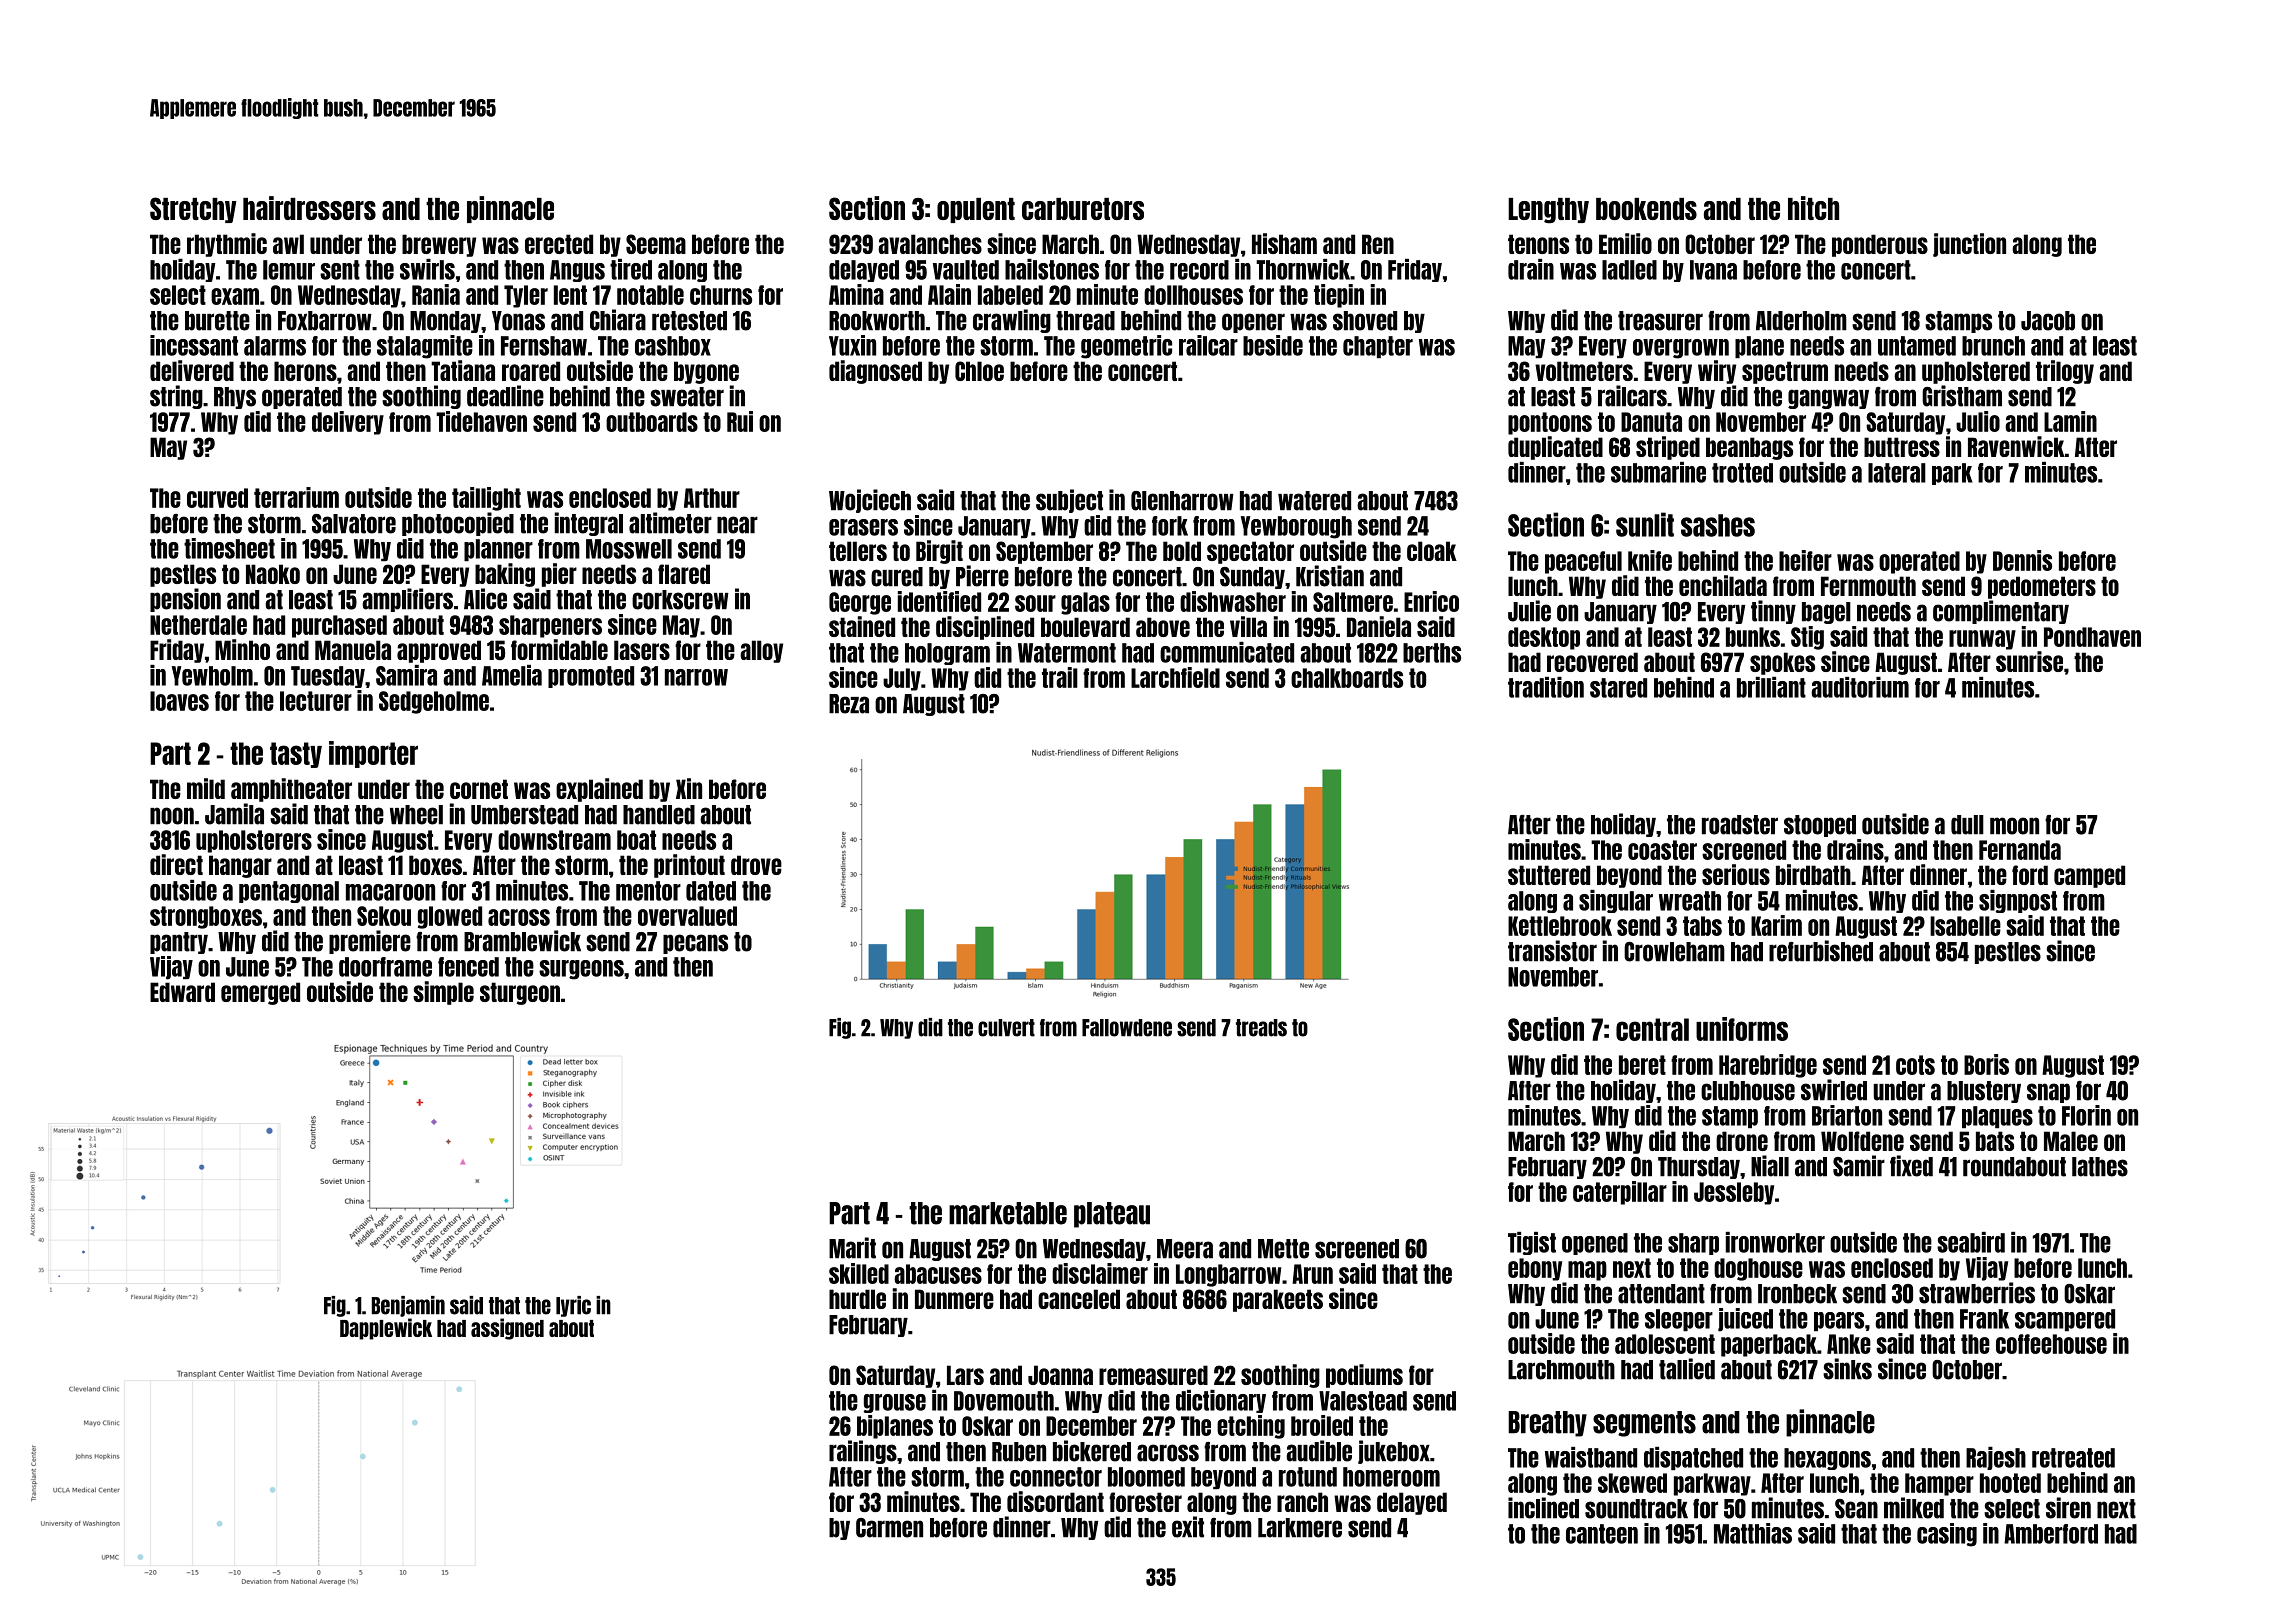  I want to click on Florin, so click(2086, 1115).
